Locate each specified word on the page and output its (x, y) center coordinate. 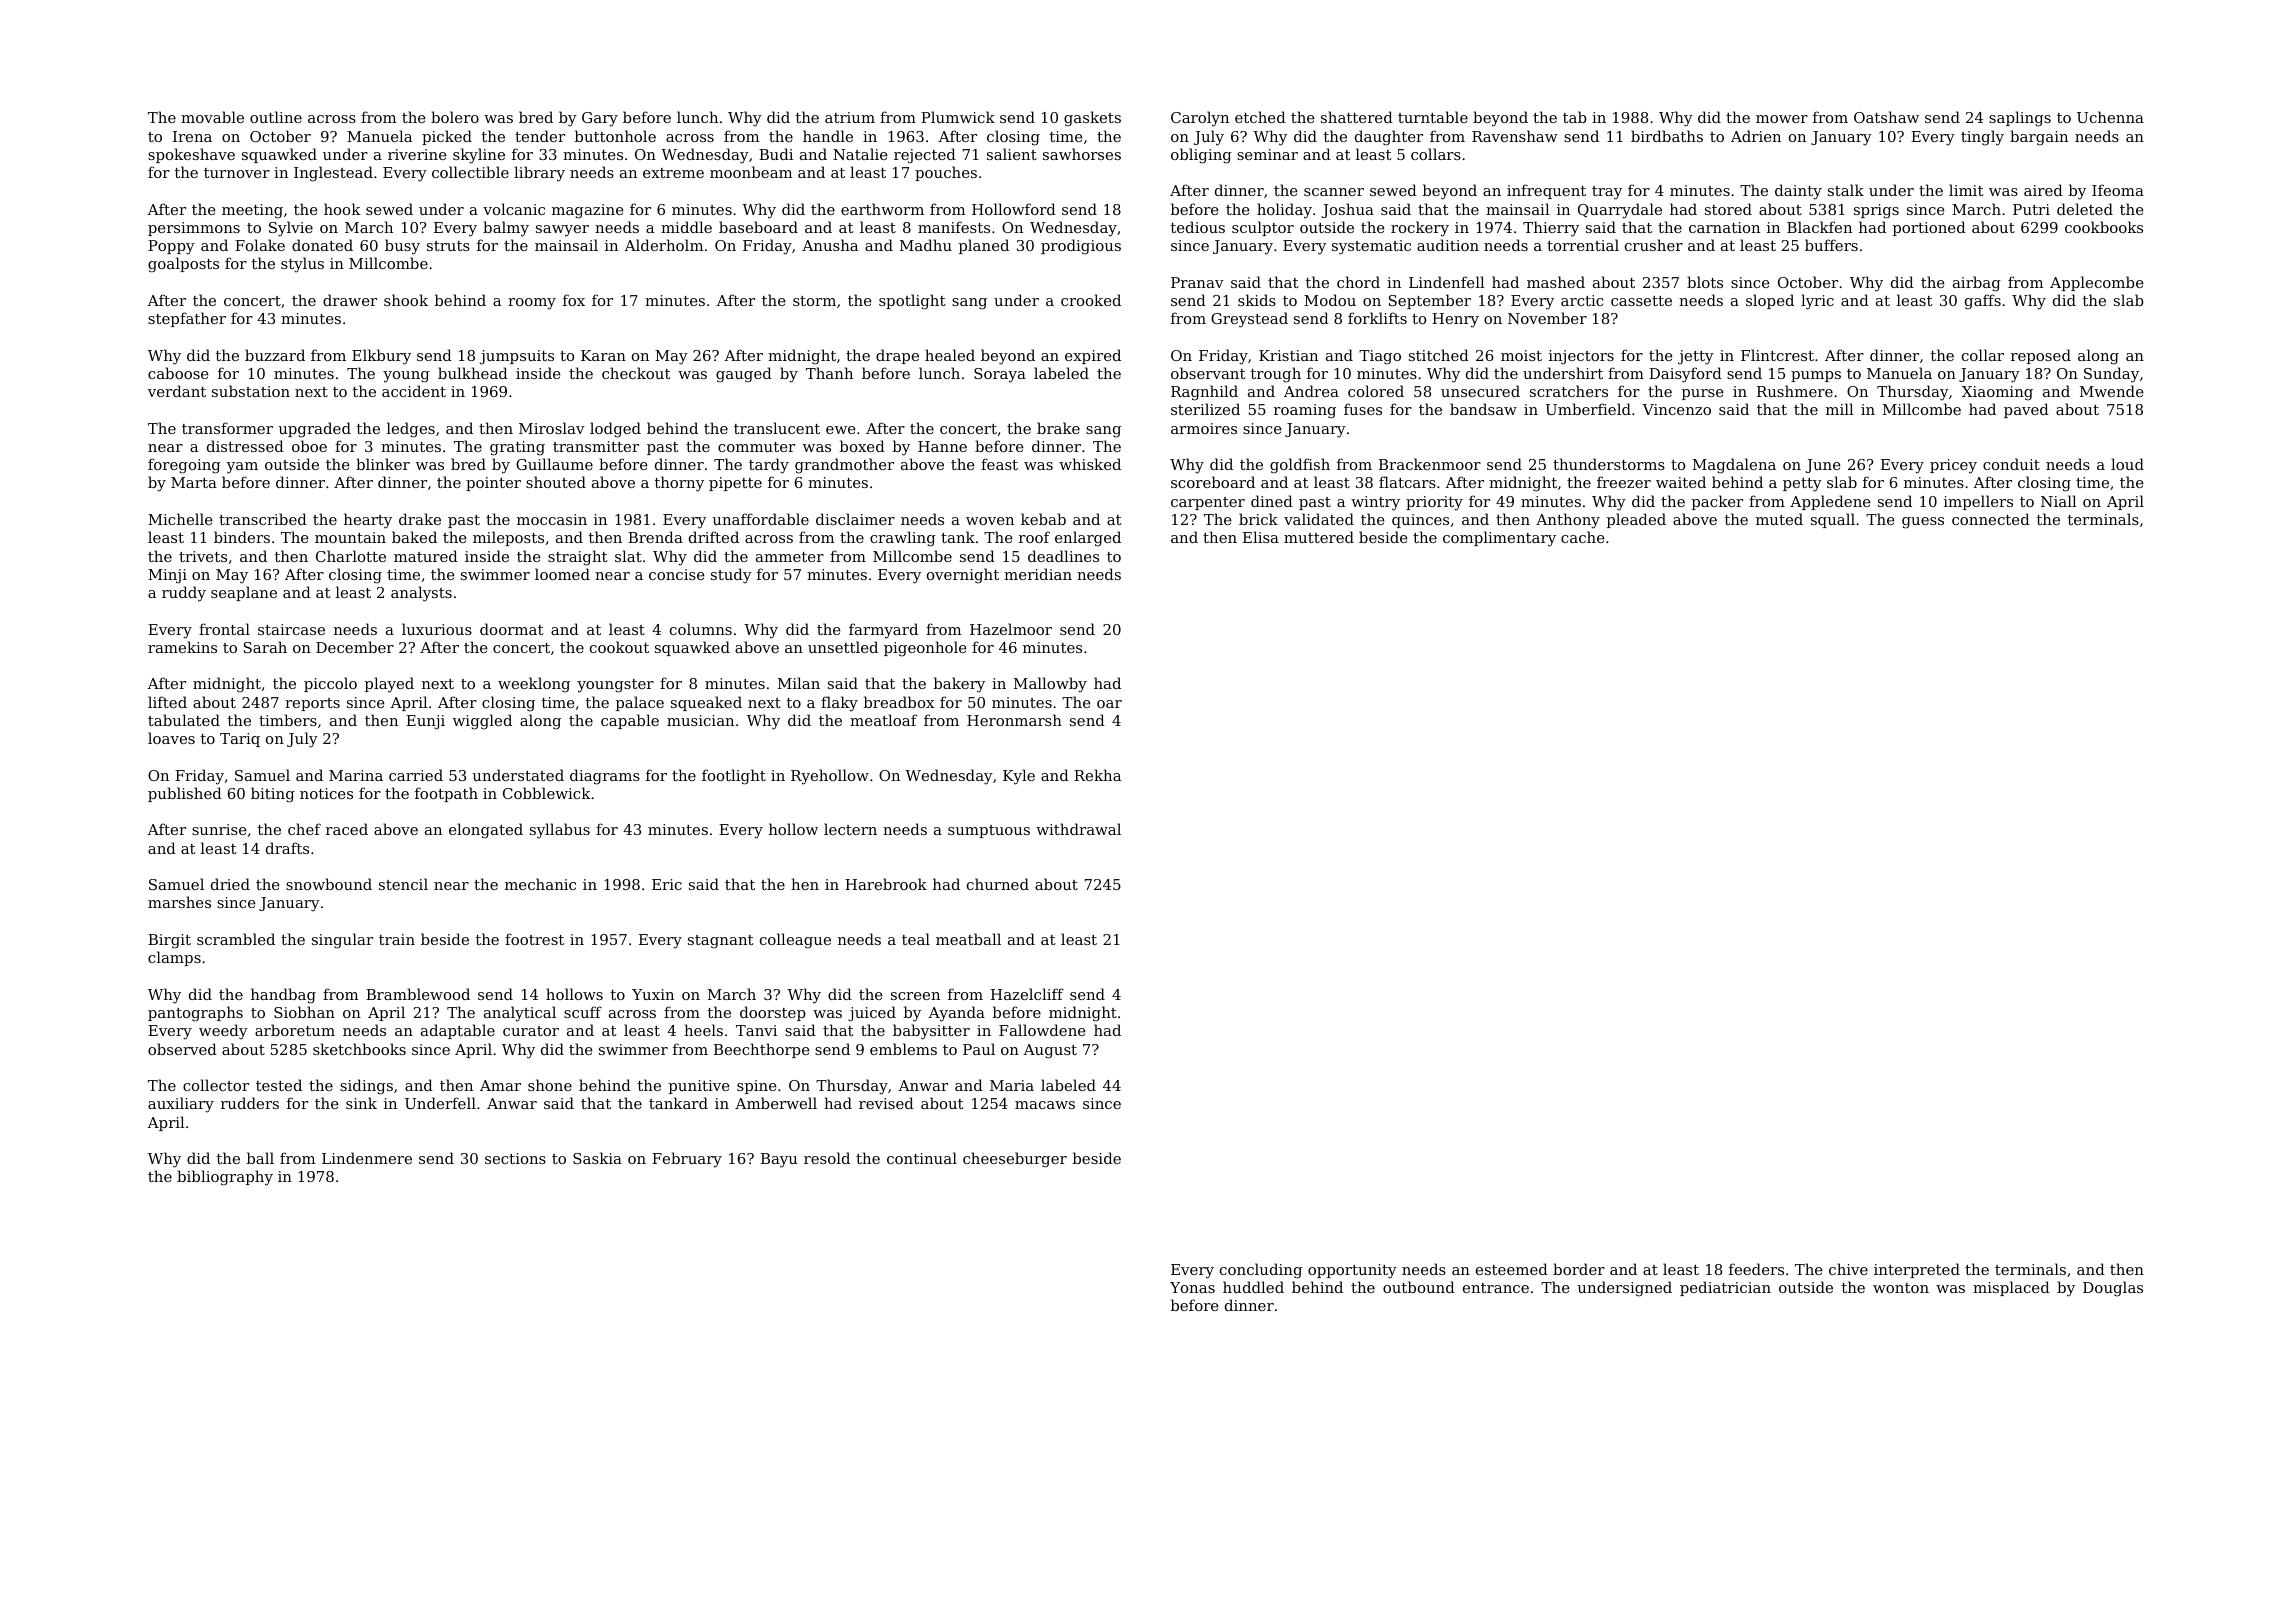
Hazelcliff (1027, 994)
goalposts (183, 265)
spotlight (912, 302)
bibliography (225, 1178)
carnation (1724, 227)
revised (886, 1103)
